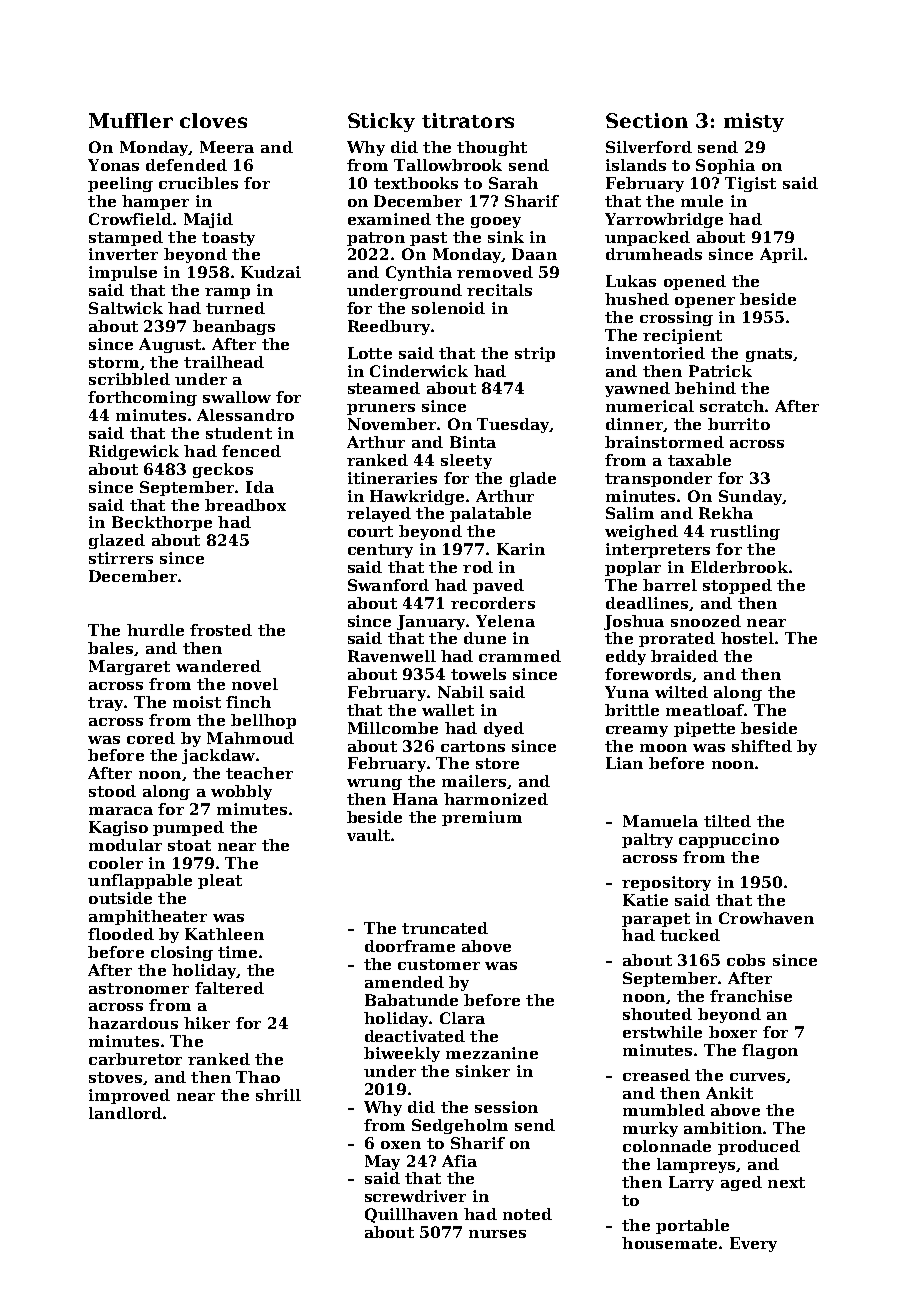  Describe the element at coordinates (388, 585) in the image. I see `Swanford` at that location.
